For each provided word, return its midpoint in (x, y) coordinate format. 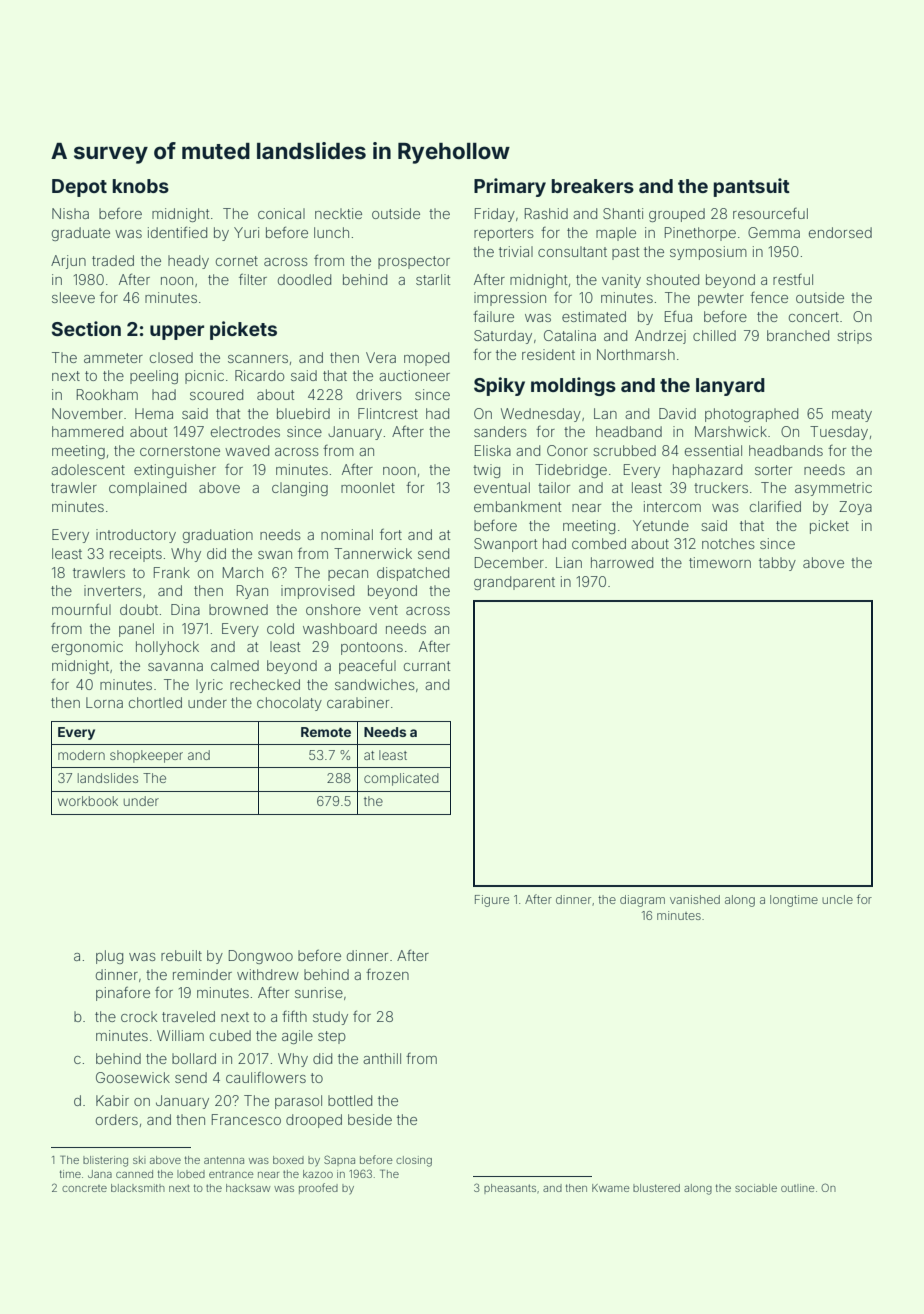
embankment (517, 506)
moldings (573, 386)
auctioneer (414, 375)
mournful (81, 609)
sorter (773, 470)
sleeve (73, 297)
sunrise (319, 992)
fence (769, 297)
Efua (678, 316)
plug (109, 957)
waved (247, 450)
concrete (84, 1188)
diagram (642, 901)
